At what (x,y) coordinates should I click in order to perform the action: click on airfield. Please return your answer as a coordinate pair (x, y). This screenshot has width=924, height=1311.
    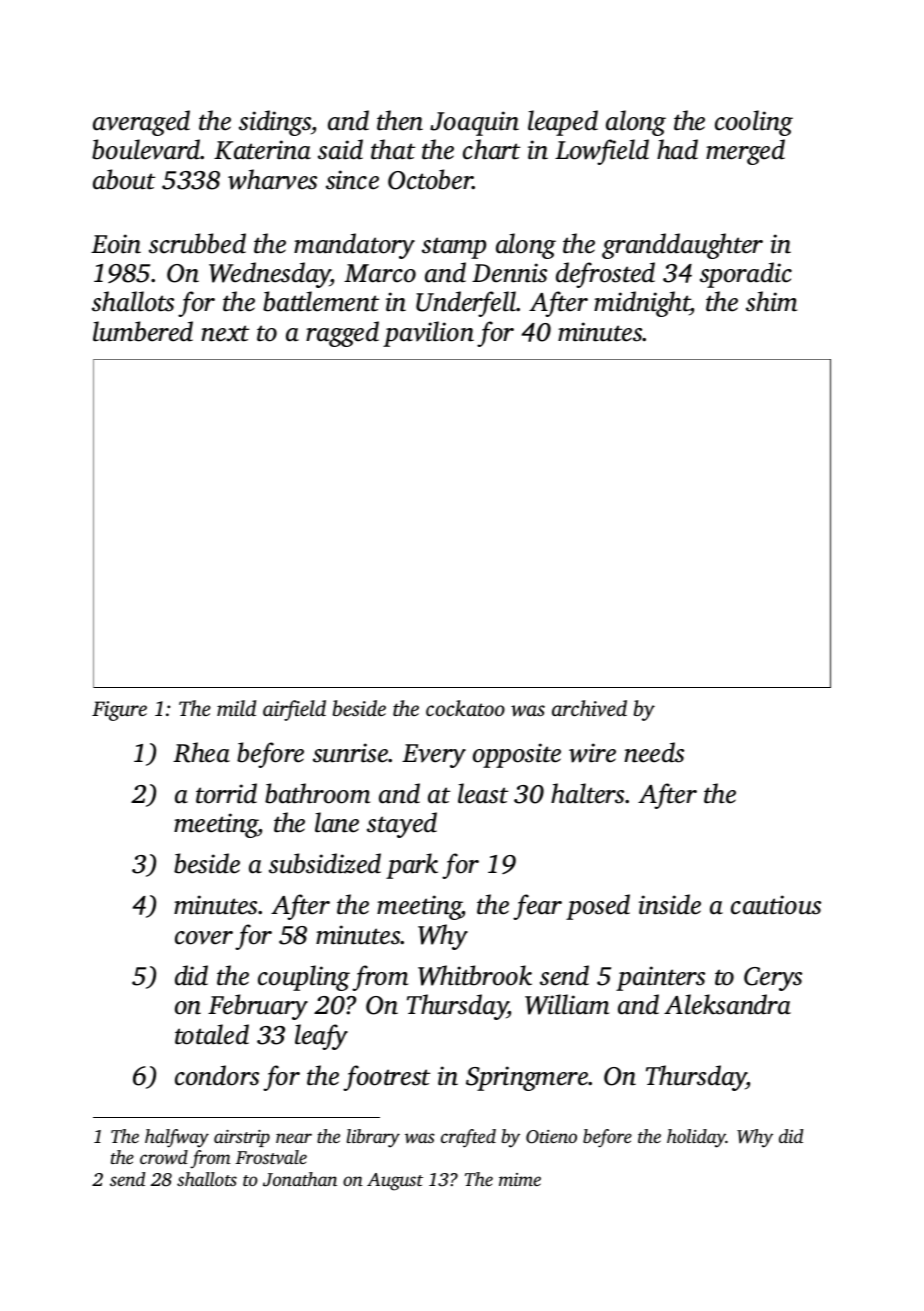
    Looking at the image, I should click on (294, 710).
